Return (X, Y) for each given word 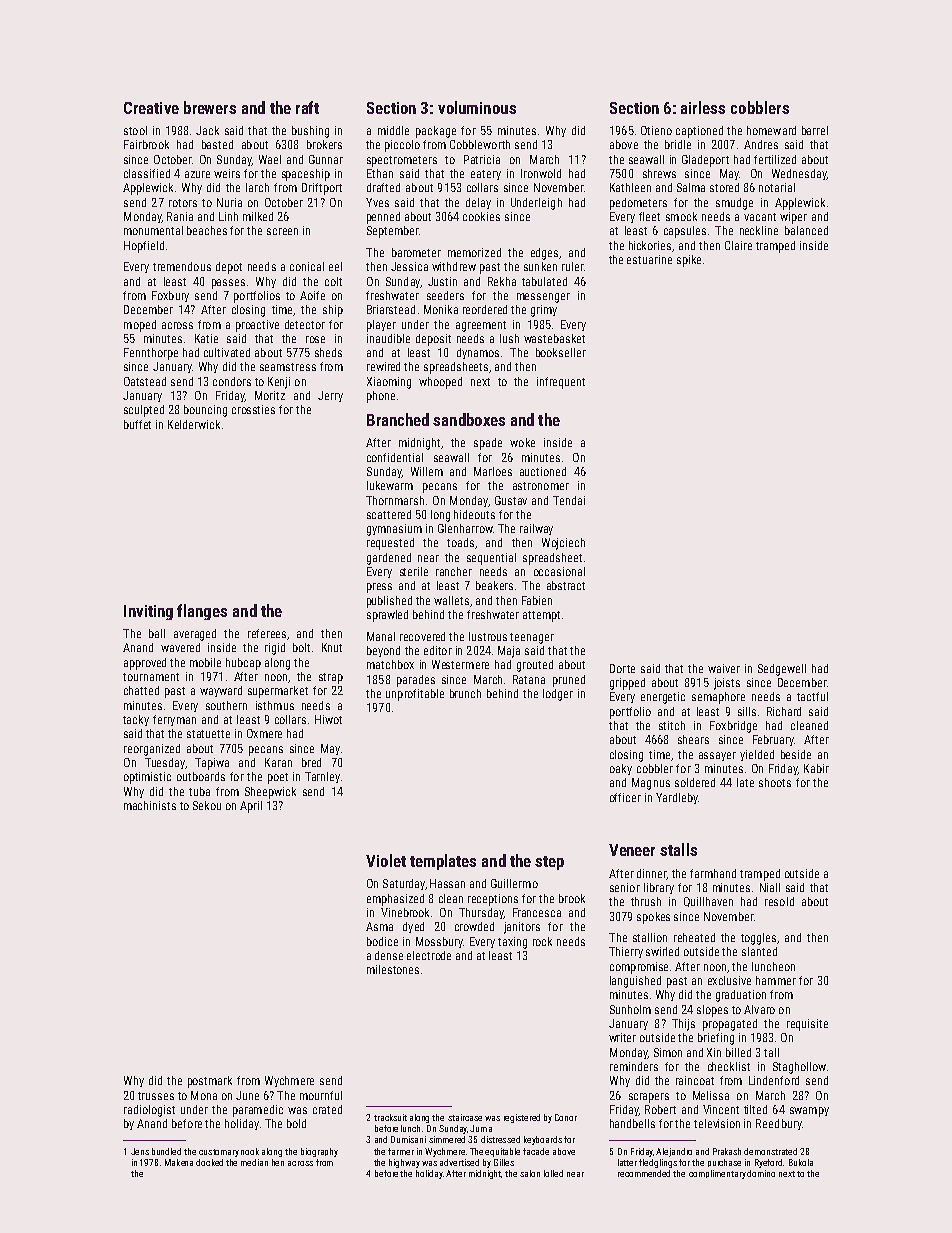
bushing (310, 132)
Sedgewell (782, 670)
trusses (156, 1096)
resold (779, 901)
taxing (512, 943)
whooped (440, 383)
